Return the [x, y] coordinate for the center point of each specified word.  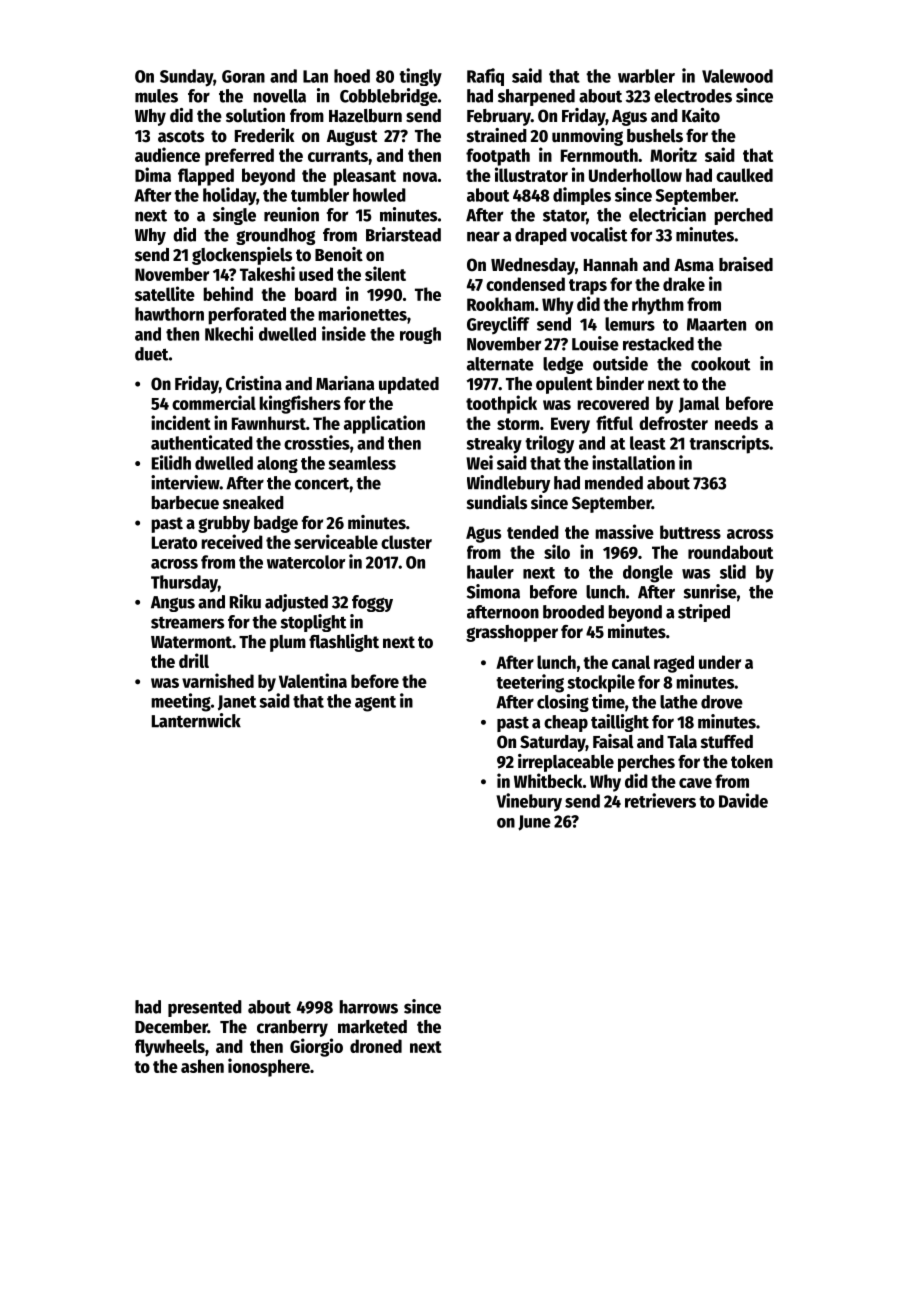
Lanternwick [196, 720]
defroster [673, 423]
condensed [525, 284]
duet [152, 354]
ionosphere [269, 1067]
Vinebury [529, 802]
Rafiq [485, 77]
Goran [243, 76]
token [752, 762]
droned [376, 1046]
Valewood [737, 76]
